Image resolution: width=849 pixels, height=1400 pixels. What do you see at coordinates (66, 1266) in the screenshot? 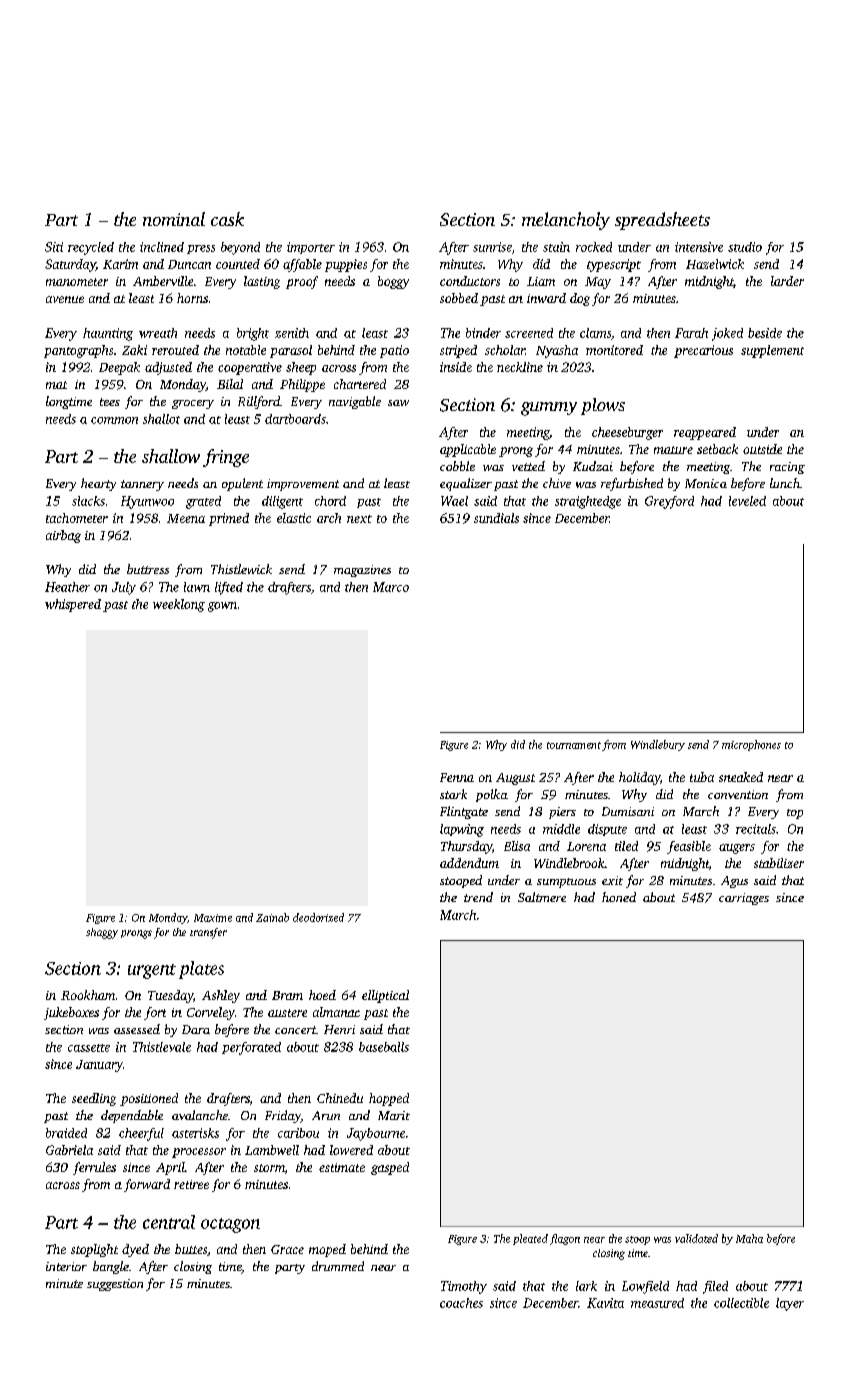
I see `interior` at bounding box center [66, 1266].
